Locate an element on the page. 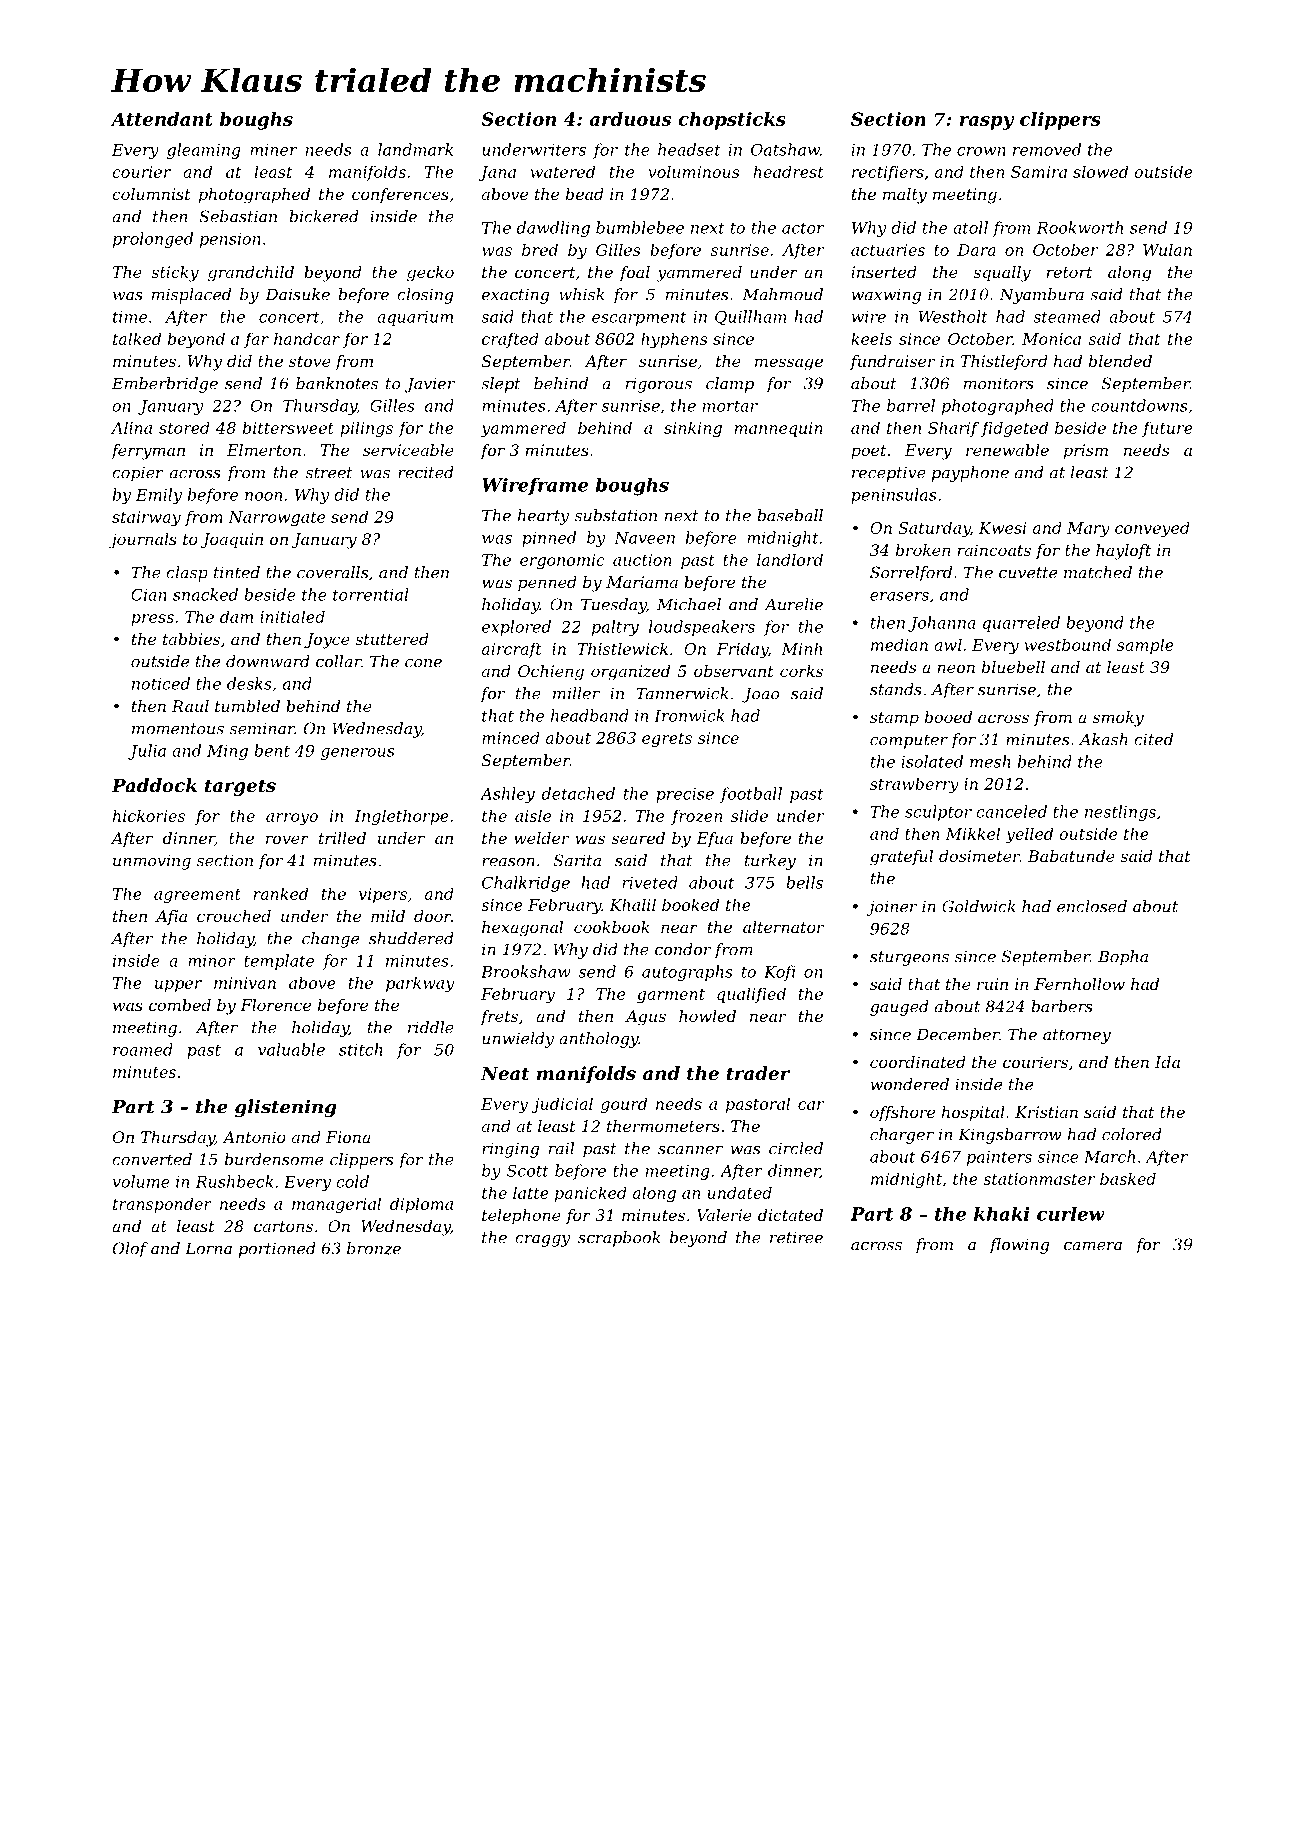 Image resolution: width=1305 pixels, height=1846 pixels. press is located at coordinates (152, 620).
